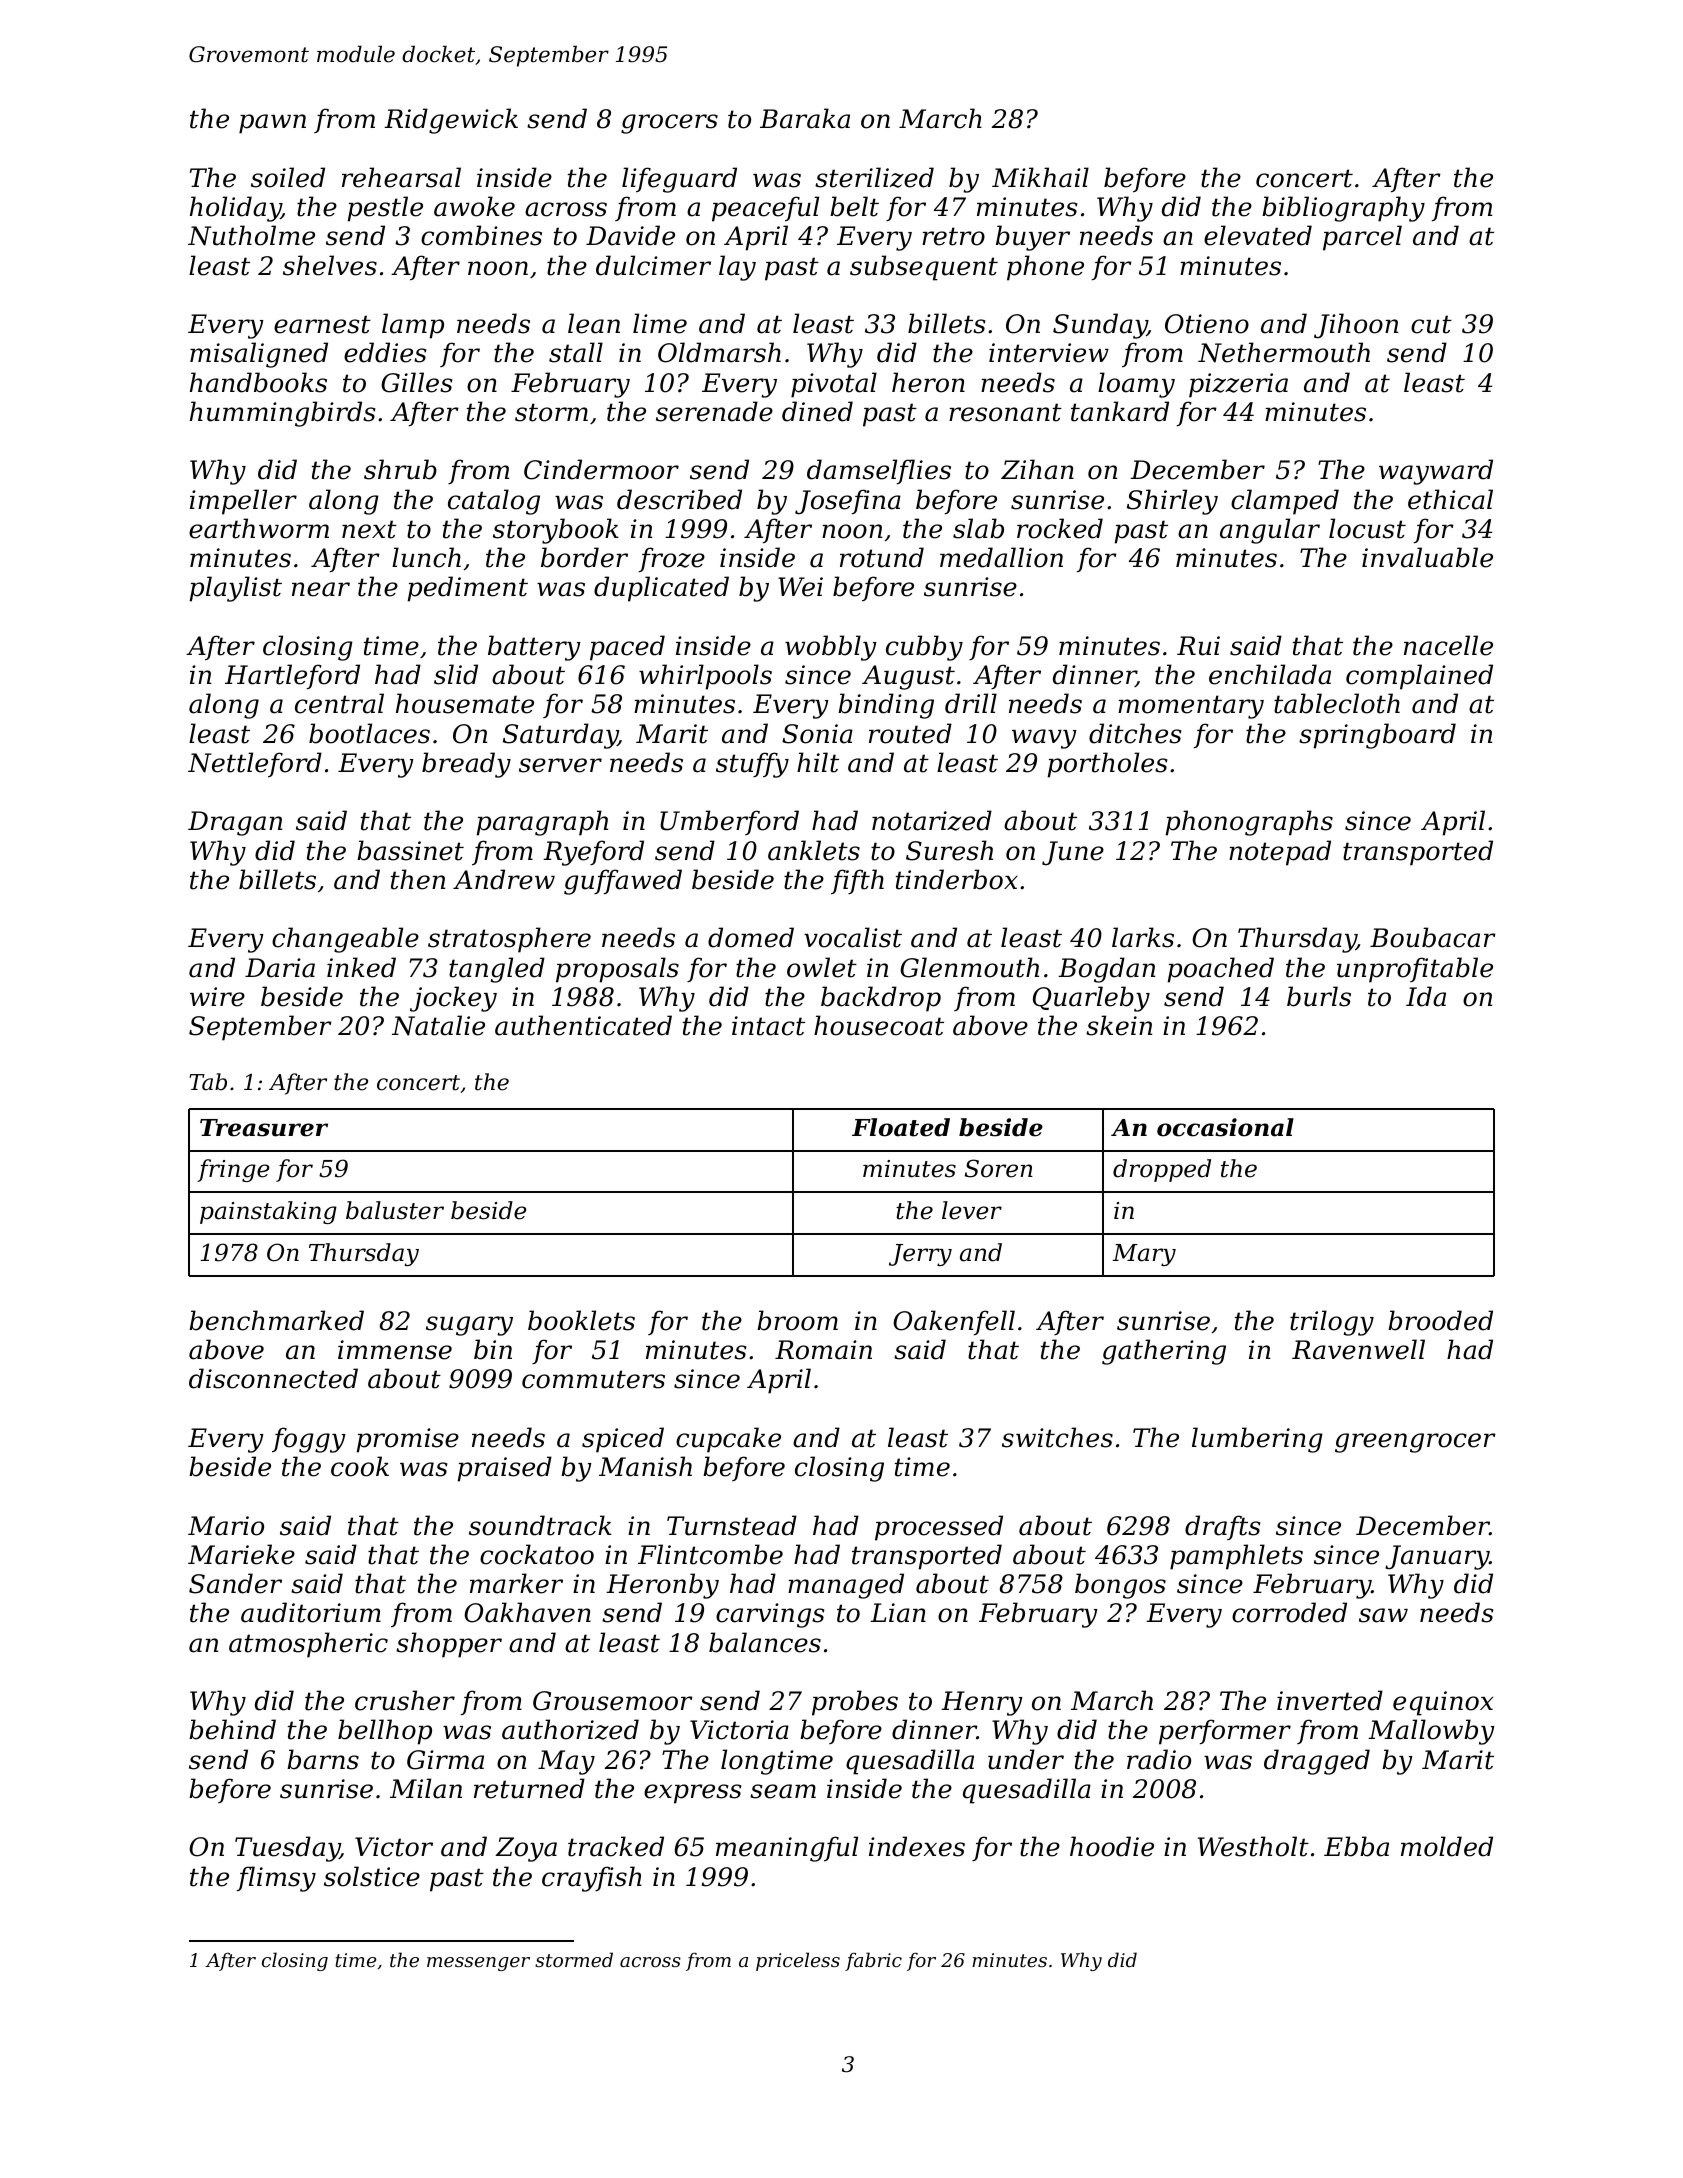  I want to click on Ebba, so click(1356, 1846).
